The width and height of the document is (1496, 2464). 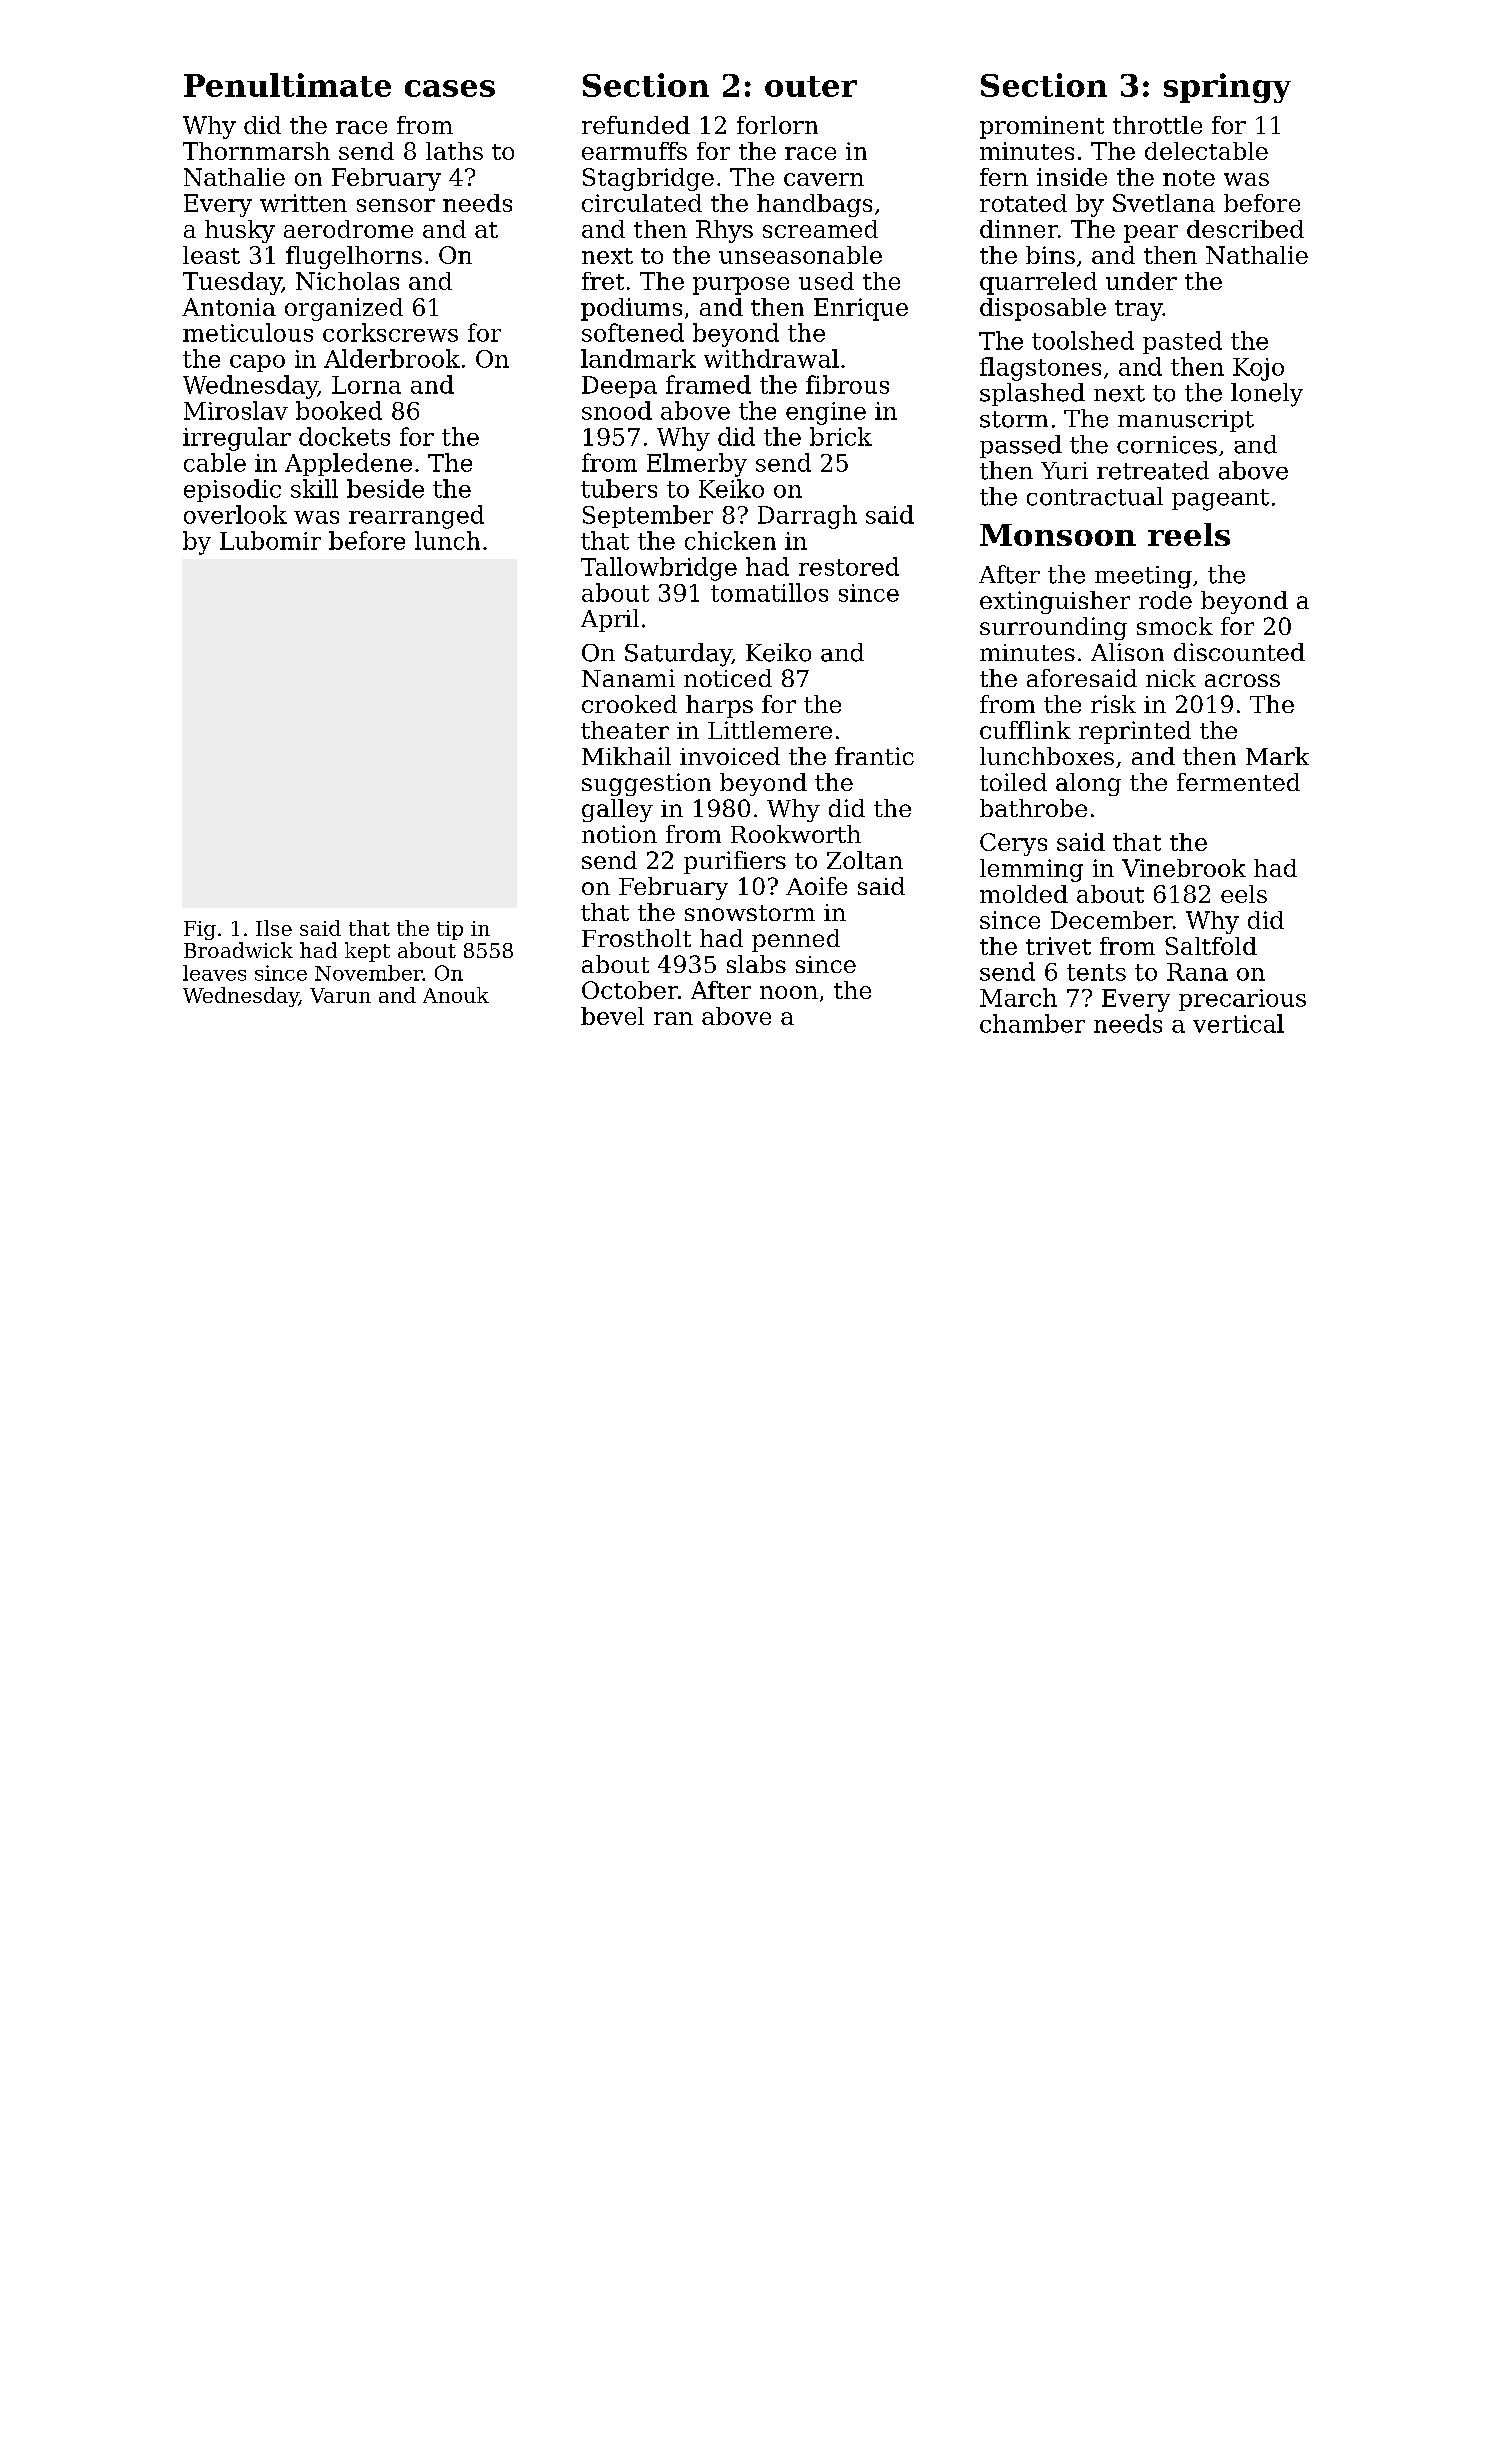 What do you see at coordinates (450, 88) in the document?
I see `cases` at bounding box center [450, 88].
